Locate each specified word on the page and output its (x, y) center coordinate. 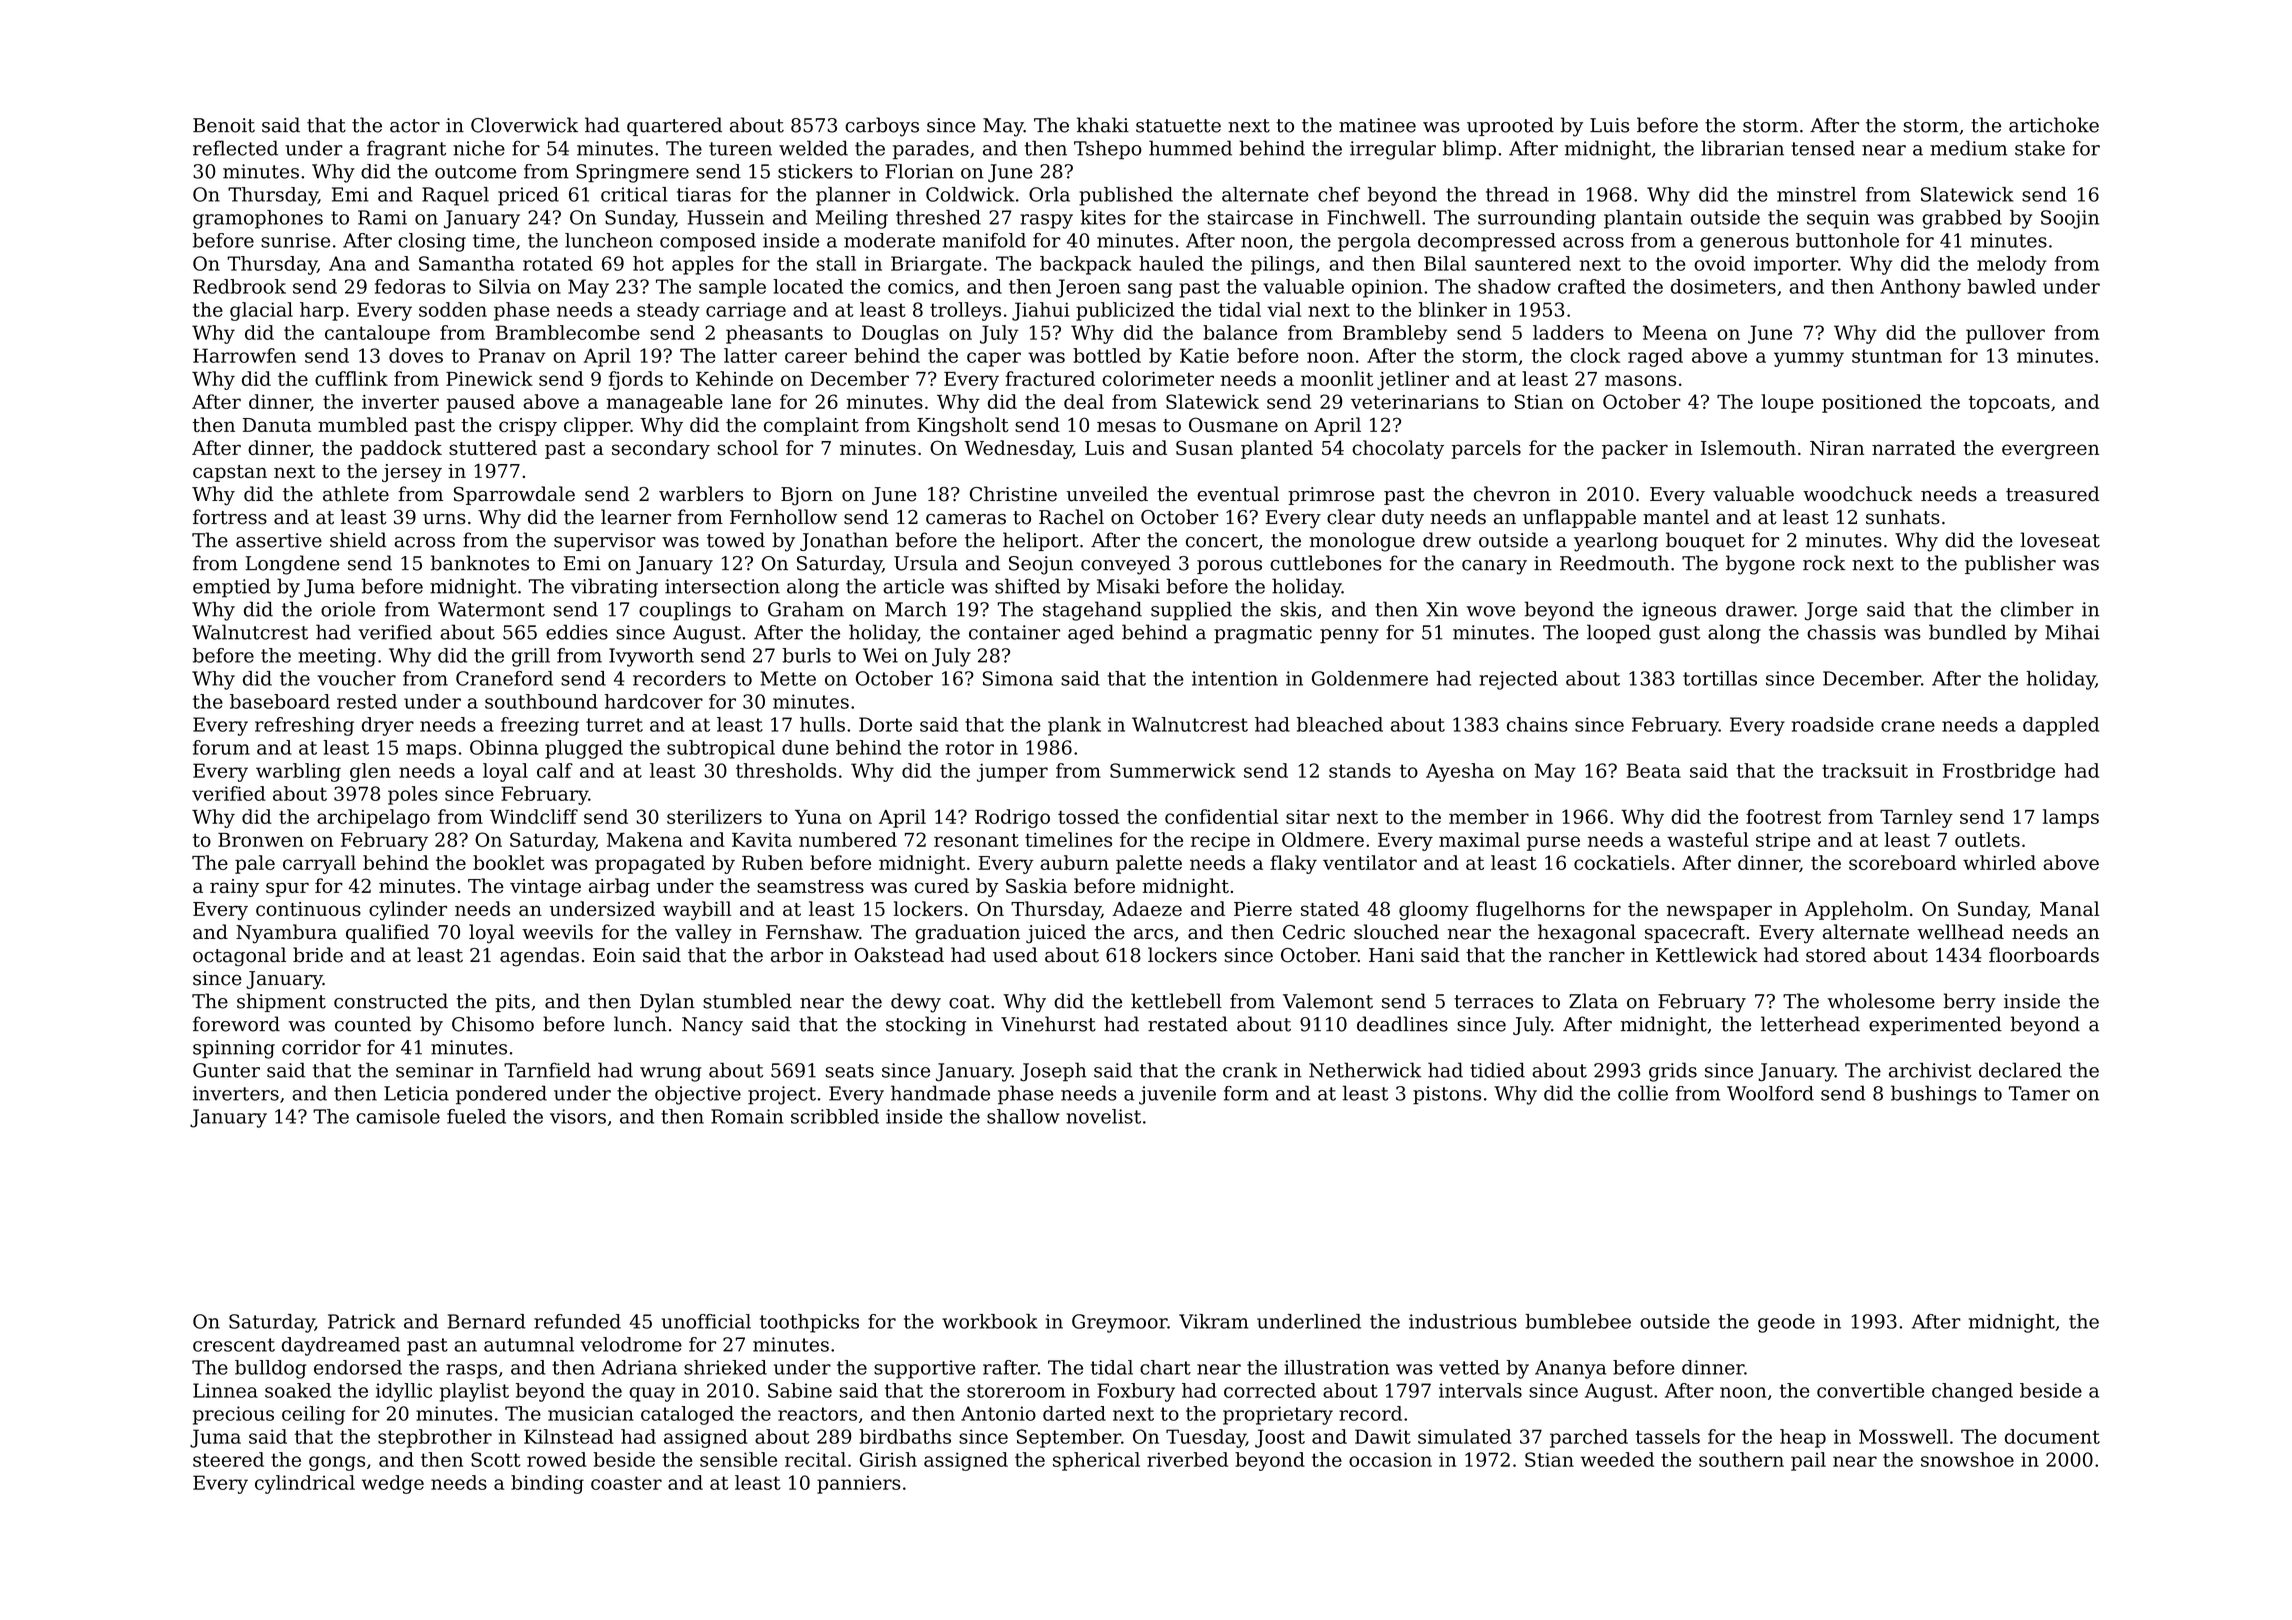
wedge (393, 1484)
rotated (558, 263)
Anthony (1920, 288)
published (1126, 196)
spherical (1096, 1461)
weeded (1617, 1459)
